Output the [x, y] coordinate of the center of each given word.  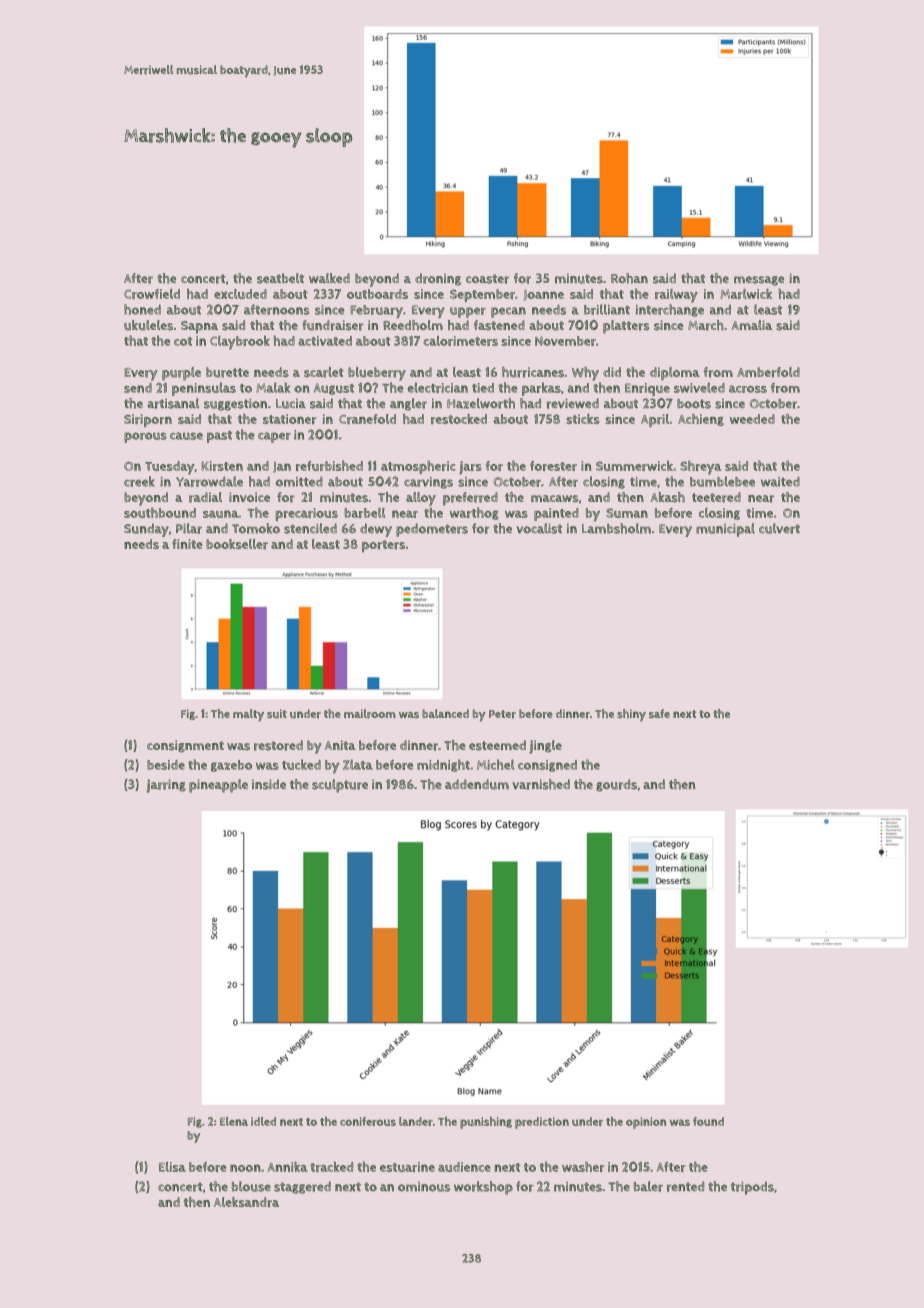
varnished [541, 784]
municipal [725, 530]
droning [438, 279]
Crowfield [152, 294]
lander [416, 1121]
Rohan [629, 278]
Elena [234, 1121]
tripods [752, 1188]
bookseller [237, 544]
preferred [470, 499]
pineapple [218, 786]
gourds [616, 785]
